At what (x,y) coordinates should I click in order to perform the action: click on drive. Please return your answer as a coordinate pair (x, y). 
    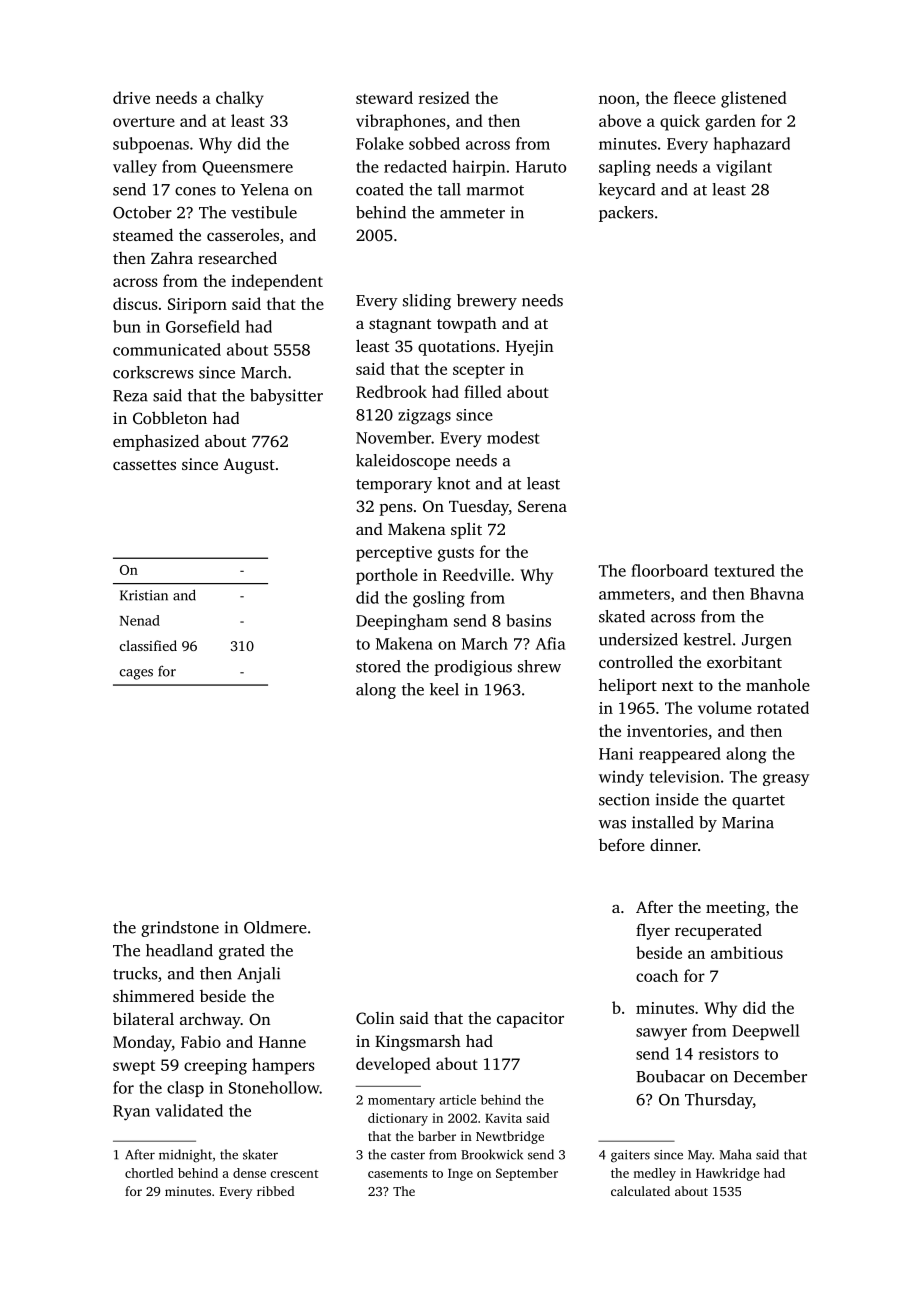
    Looking at the image, I should click on (131, 97).
